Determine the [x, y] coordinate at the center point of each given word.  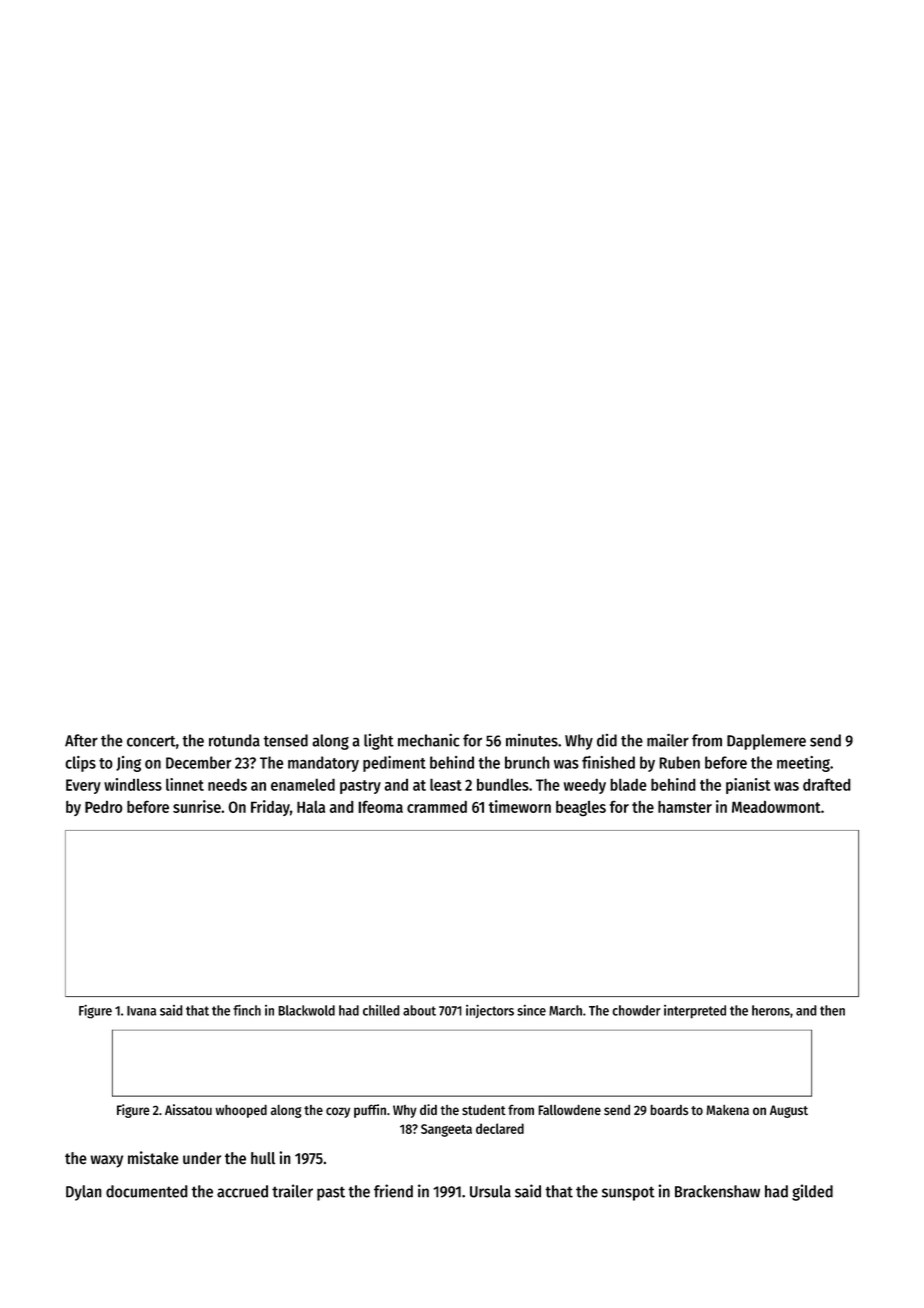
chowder [636, 1010]
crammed [437, 806]
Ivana [141, 1011]
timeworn [520, 806]
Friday [270, 808]
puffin [370, 1111]
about [419, 1010]
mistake [153, 1157]
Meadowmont [776, 807]
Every [83, 786]
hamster [685, 807]
